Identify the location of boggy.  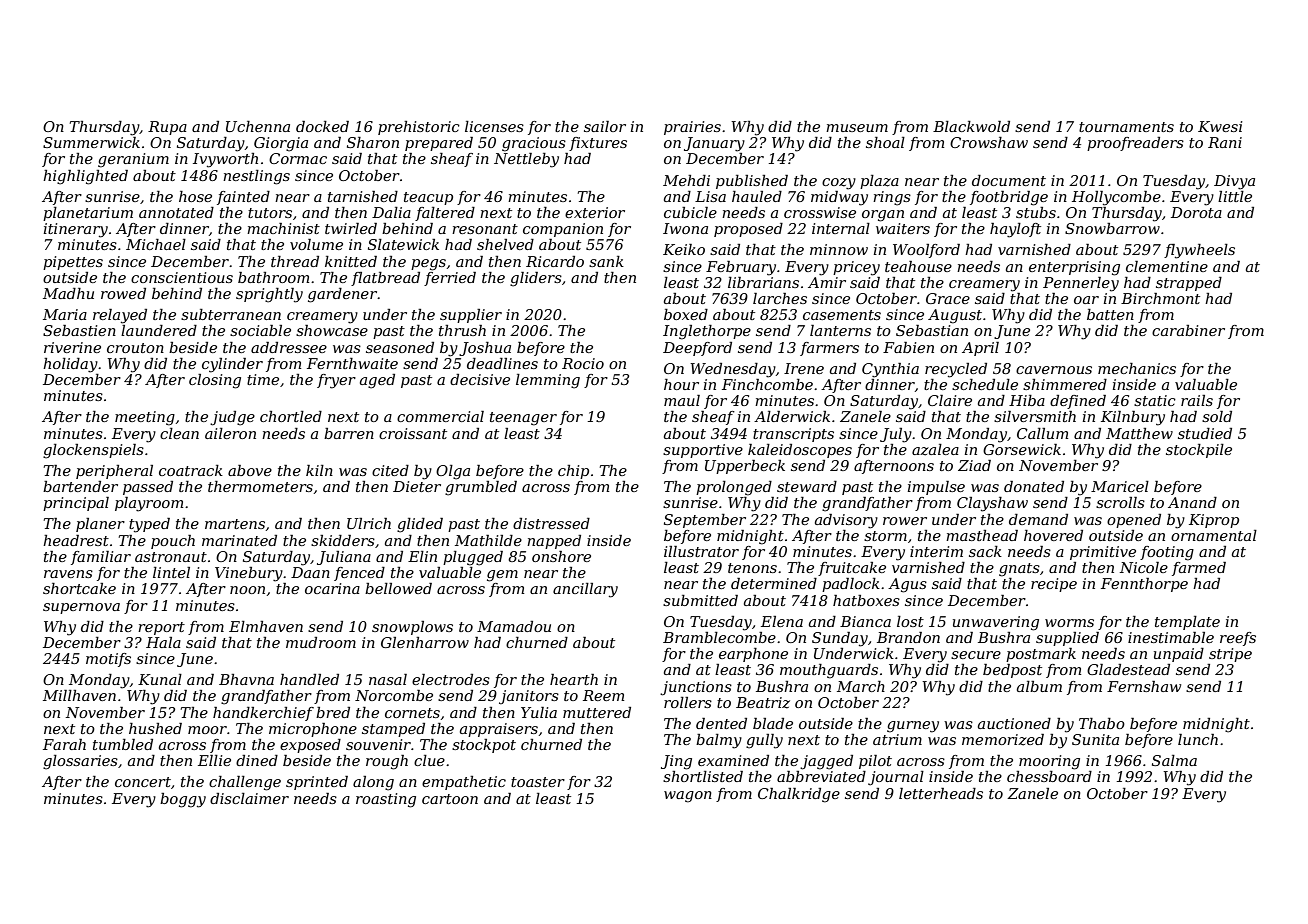
(183, 800).
